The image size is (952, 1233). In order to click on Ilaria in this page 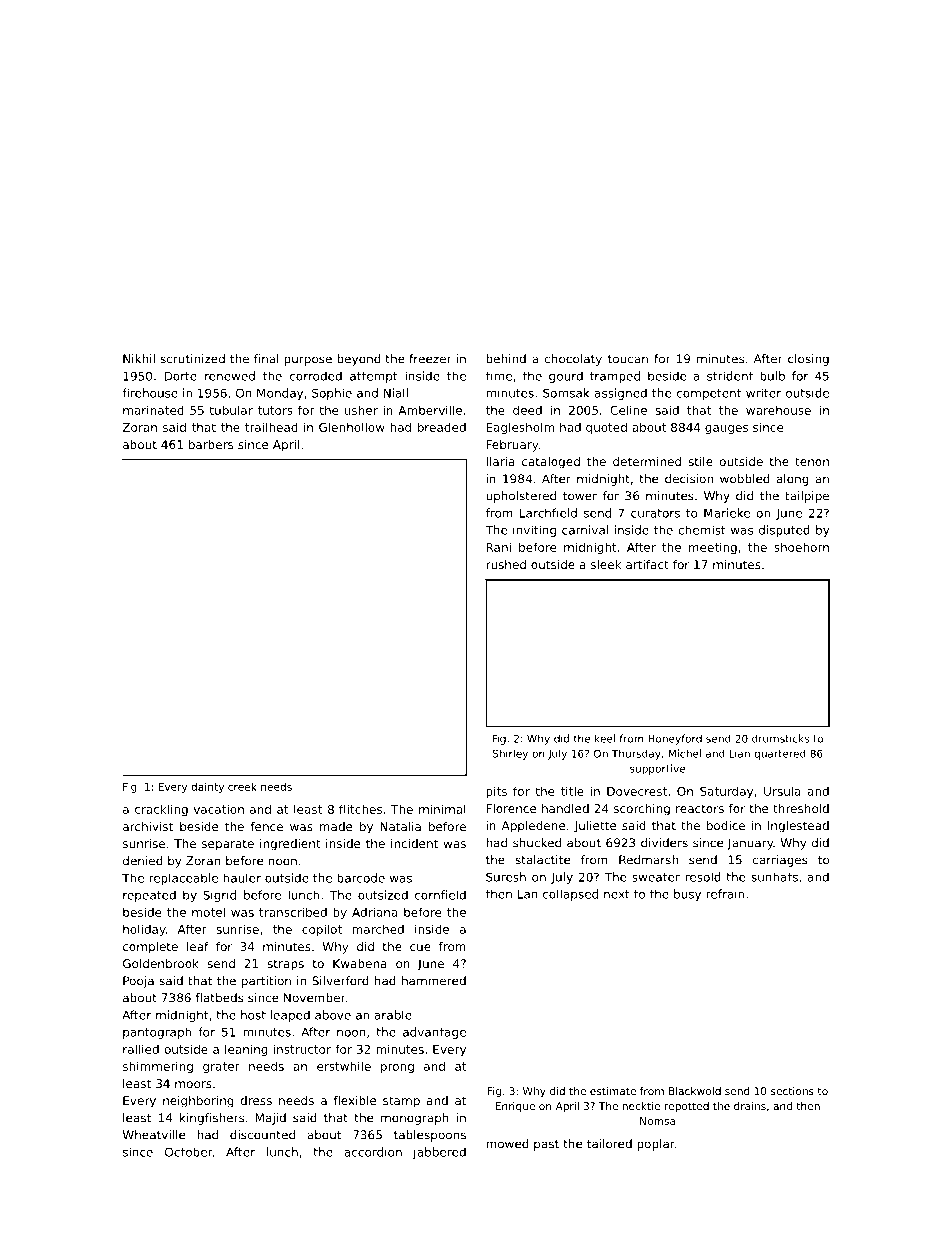, I will do `click(500, 461)`.
